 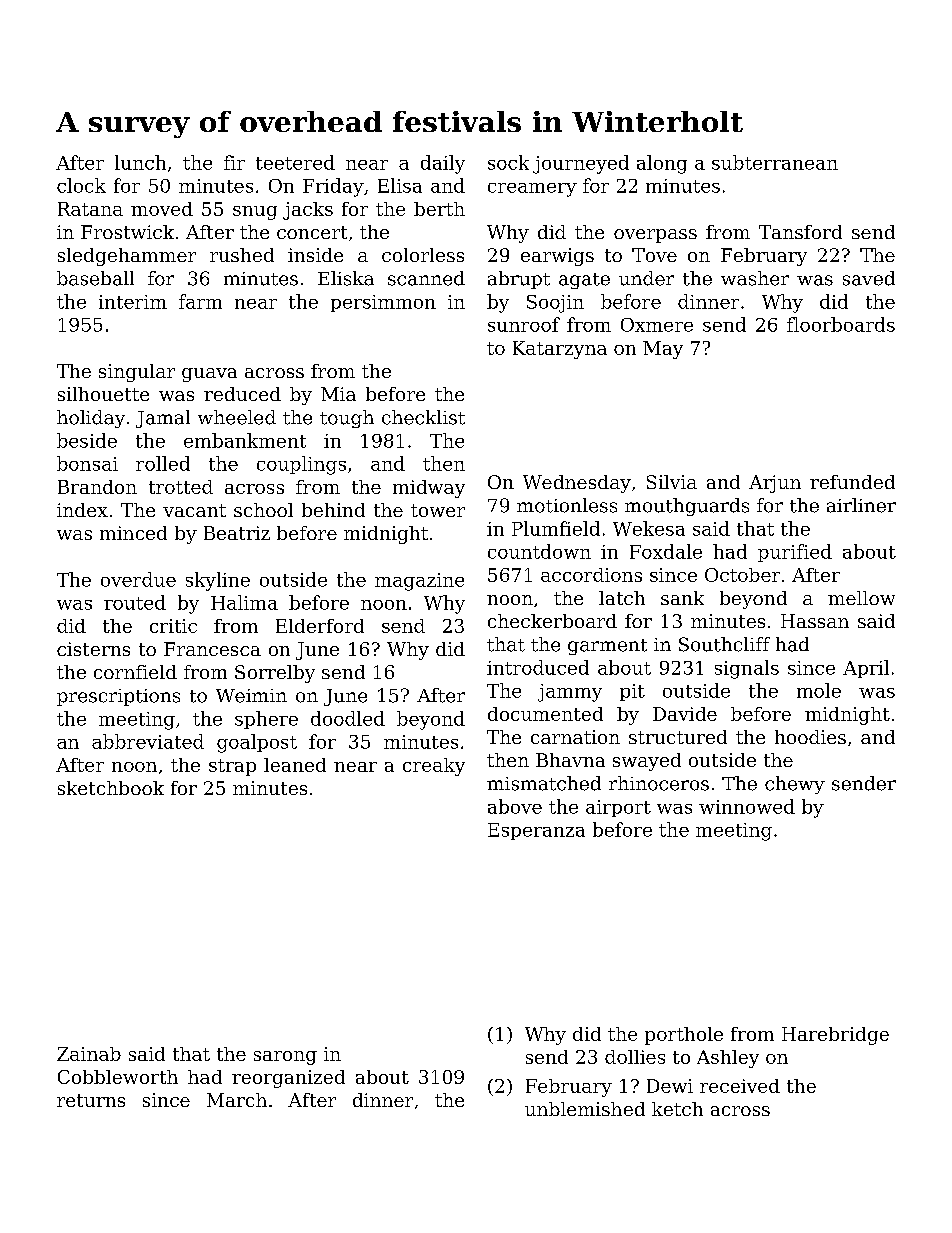 What do you see at coordinates (795, 553) in the screenshot?
I see `purified` at bounding box center [795, 553].
